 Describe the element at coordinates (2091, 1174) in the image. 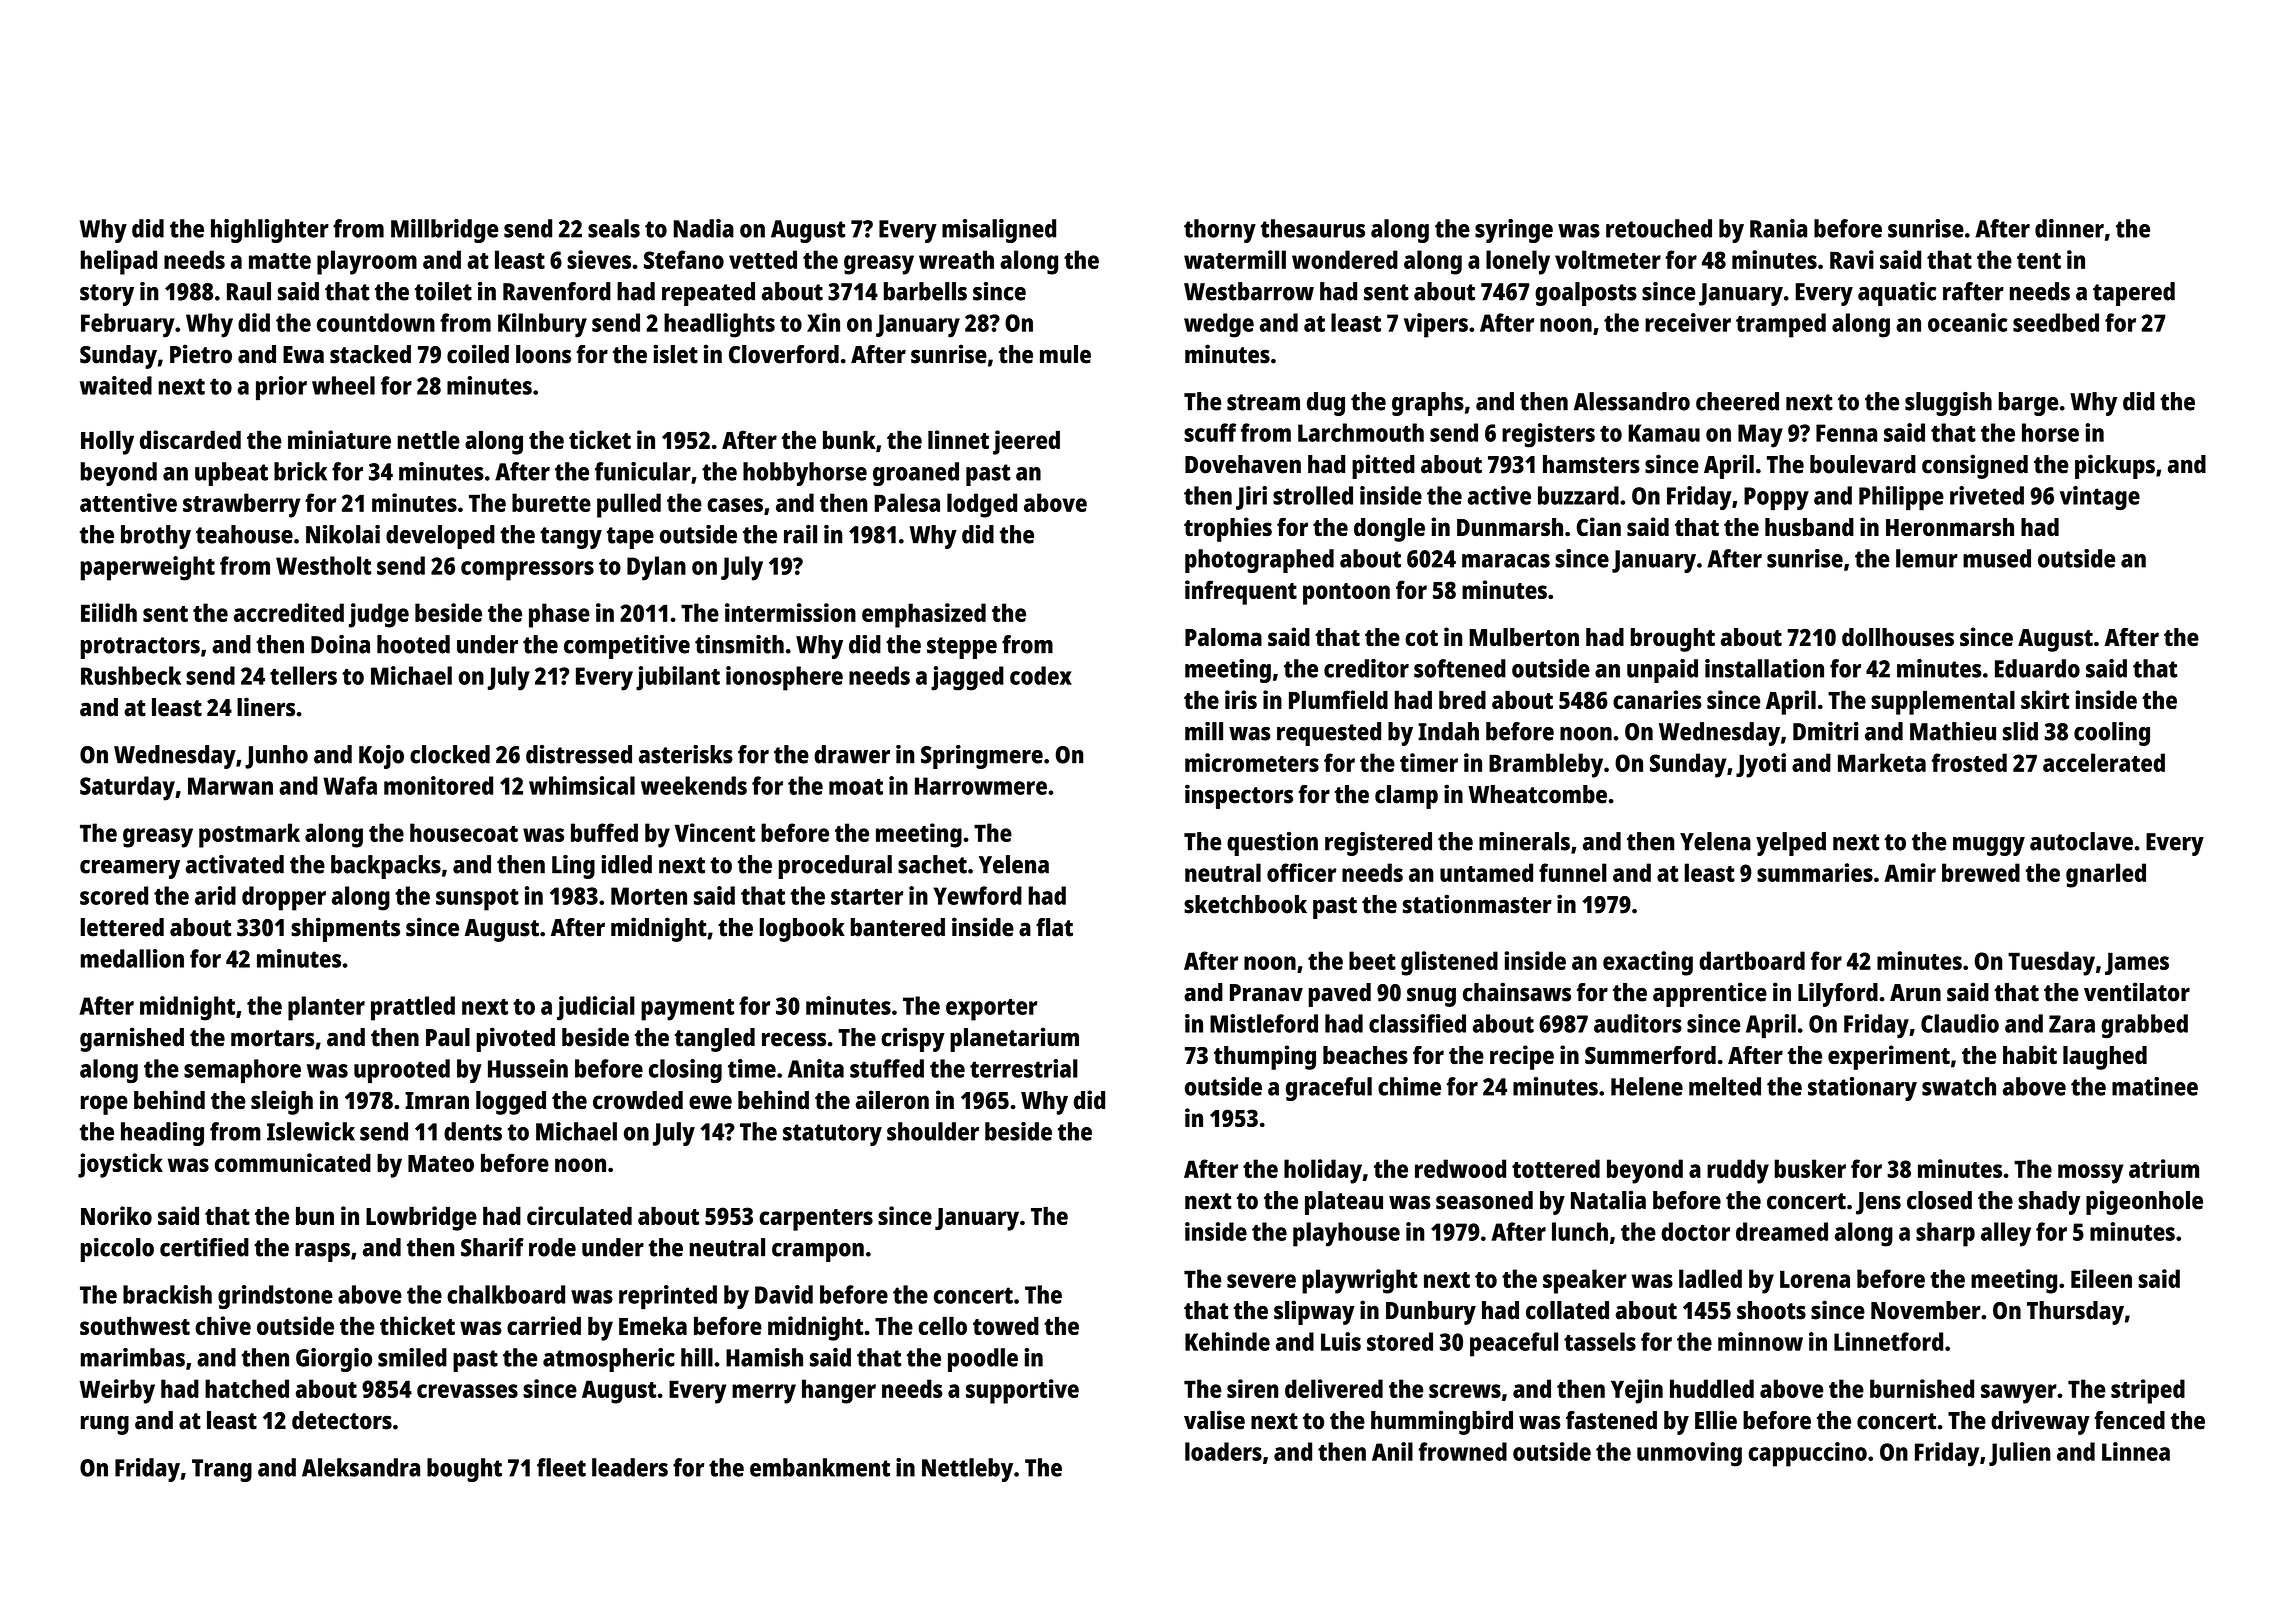

I see `mossy` at that location.
